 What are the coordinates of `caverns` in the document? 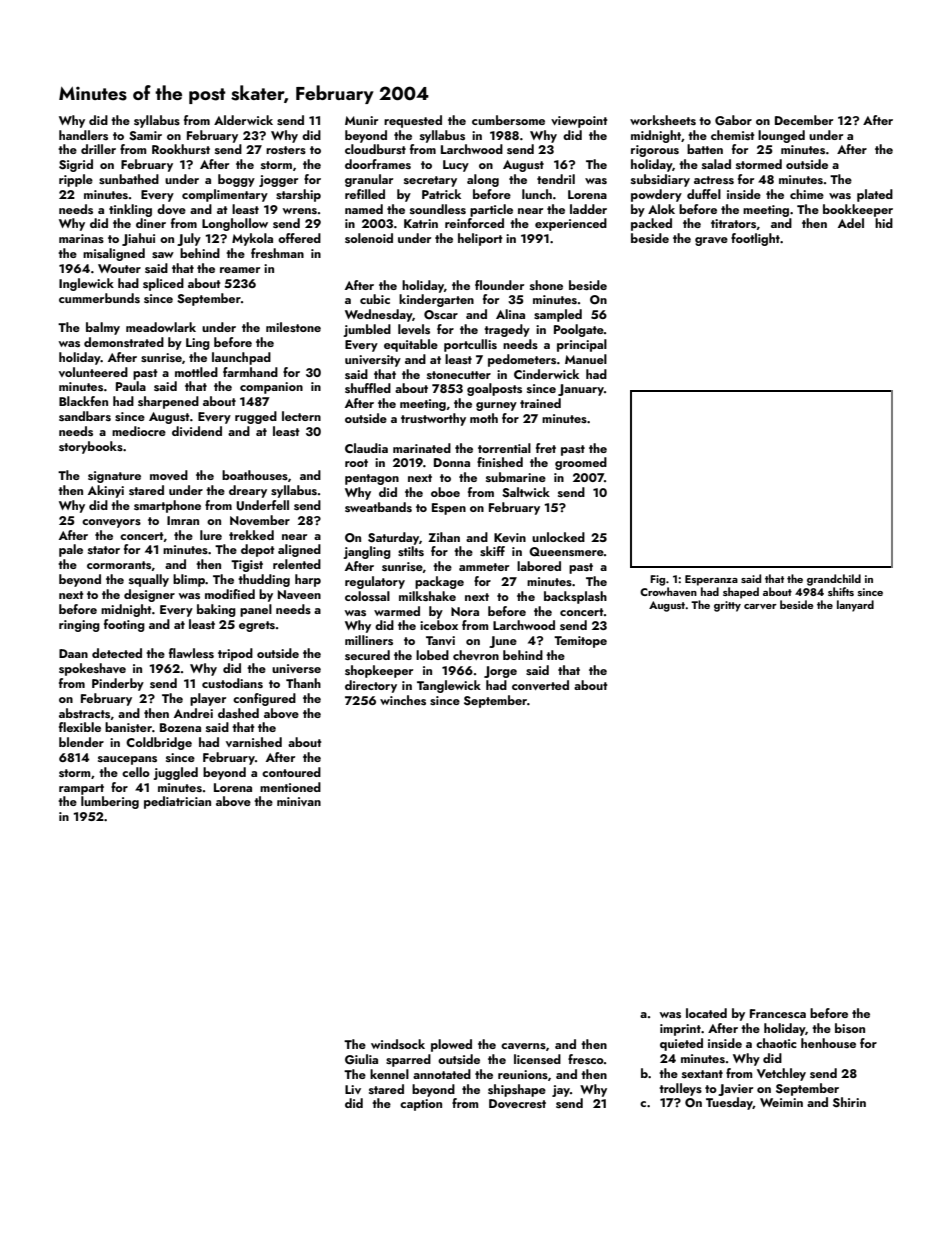 It's located at (523, 1046).
